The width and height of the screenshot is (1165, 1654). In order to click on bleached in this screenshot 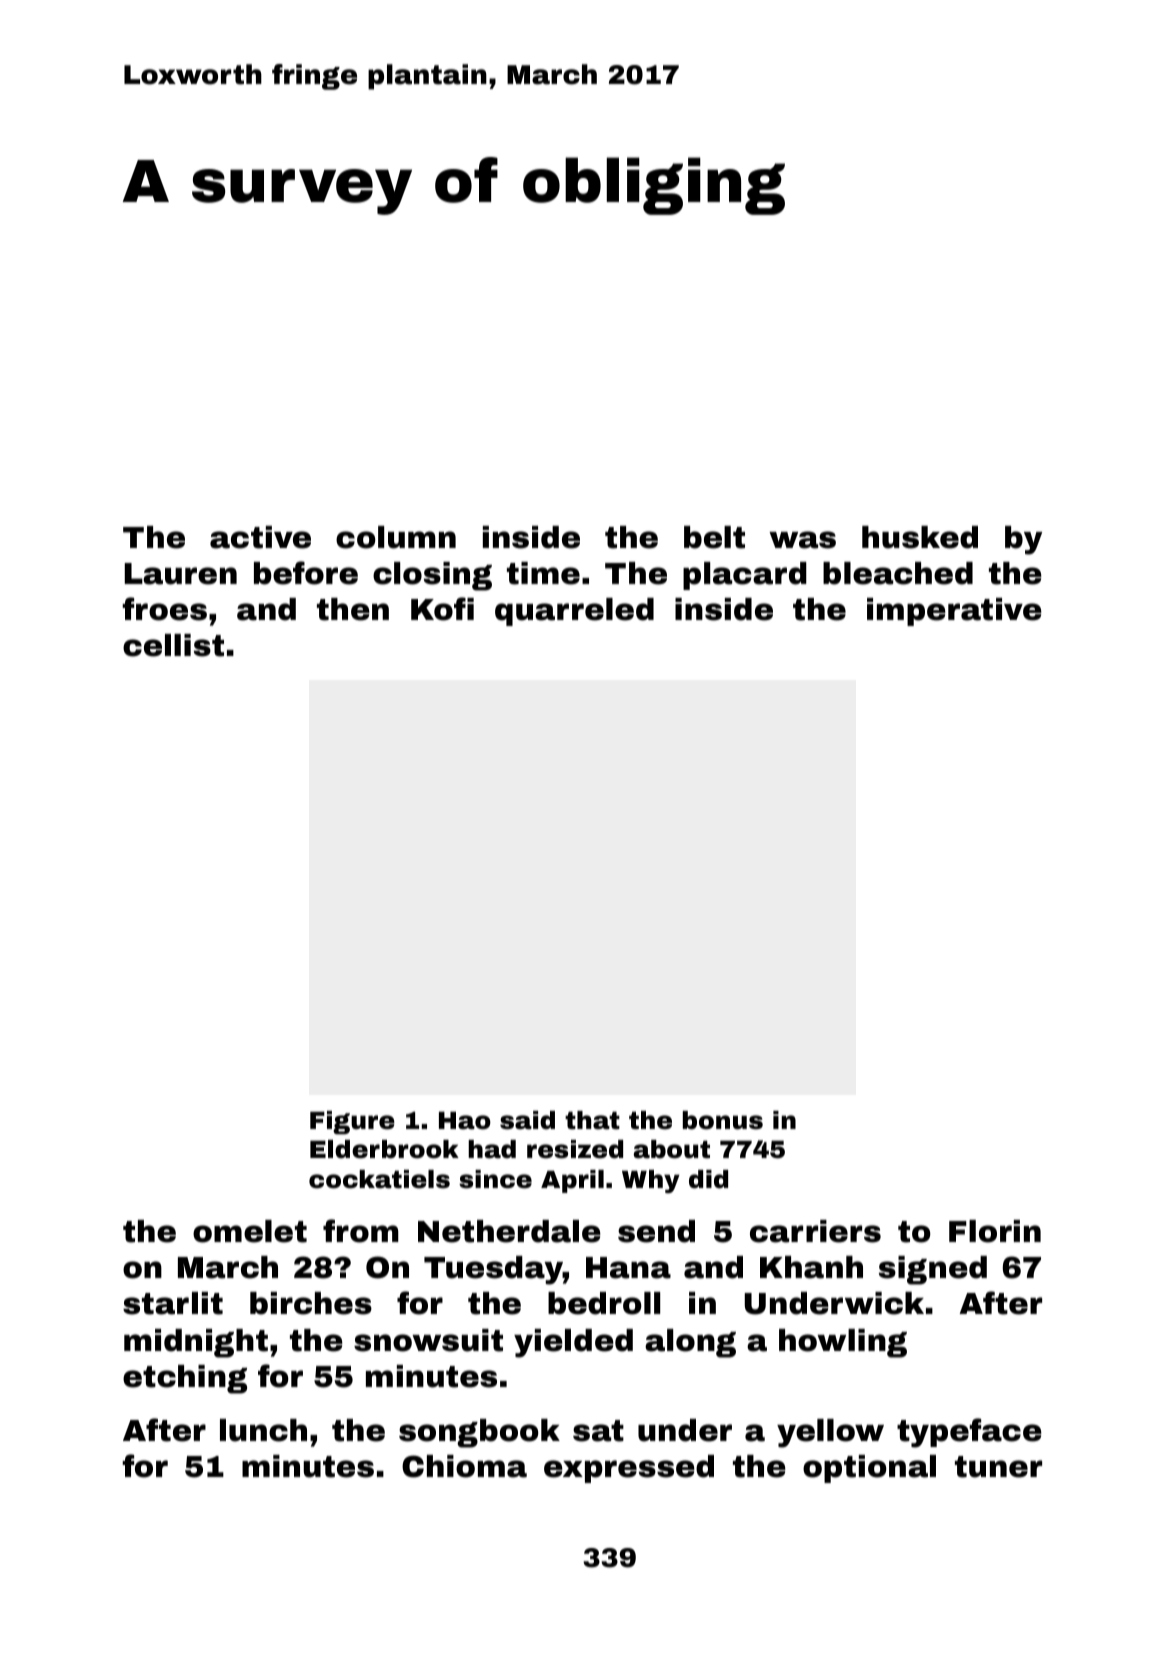, I will do `click(898, 573)`.
